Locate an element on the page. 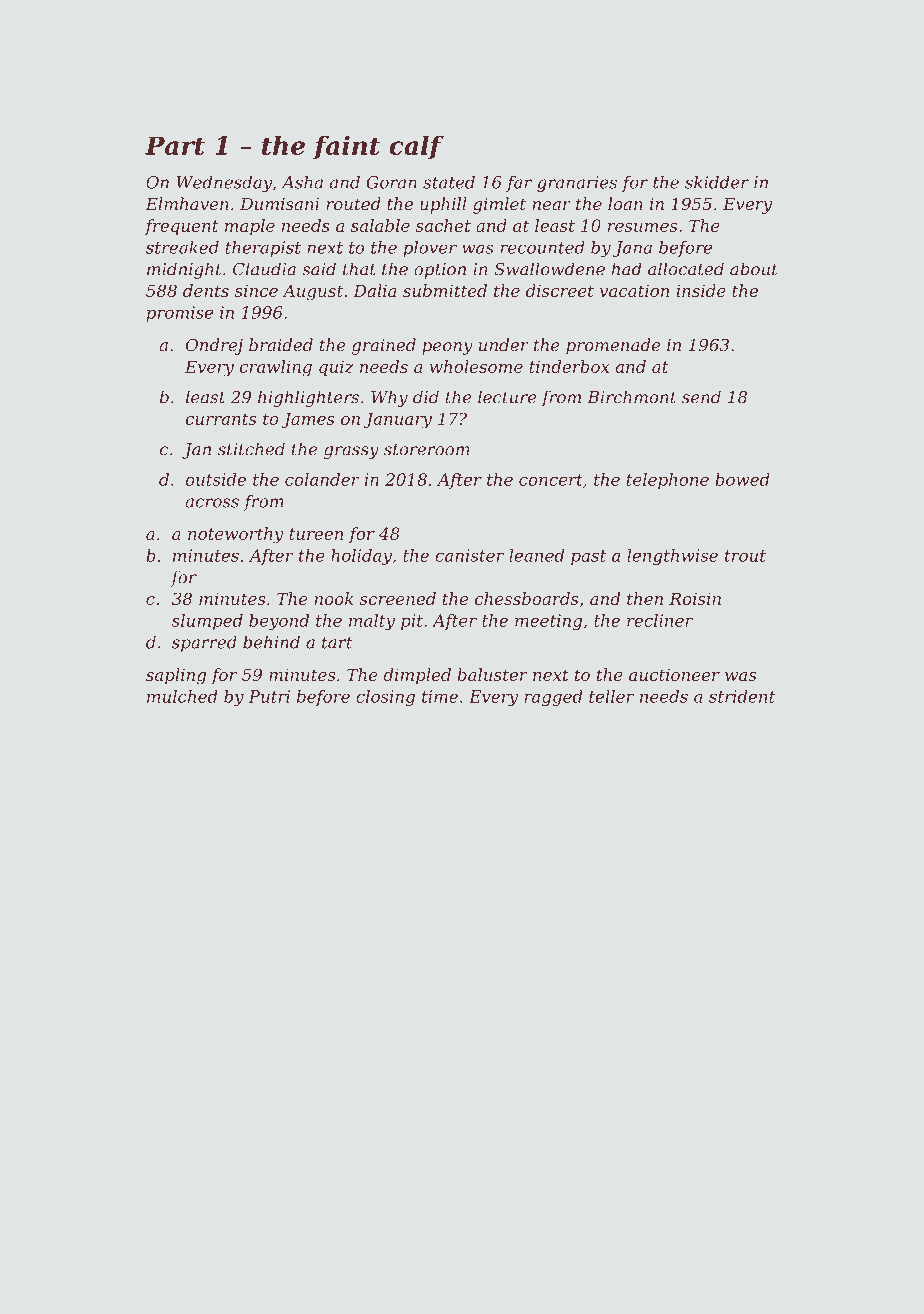 The image size is (924, 1314). salable is located at coordinates (380, 225).
